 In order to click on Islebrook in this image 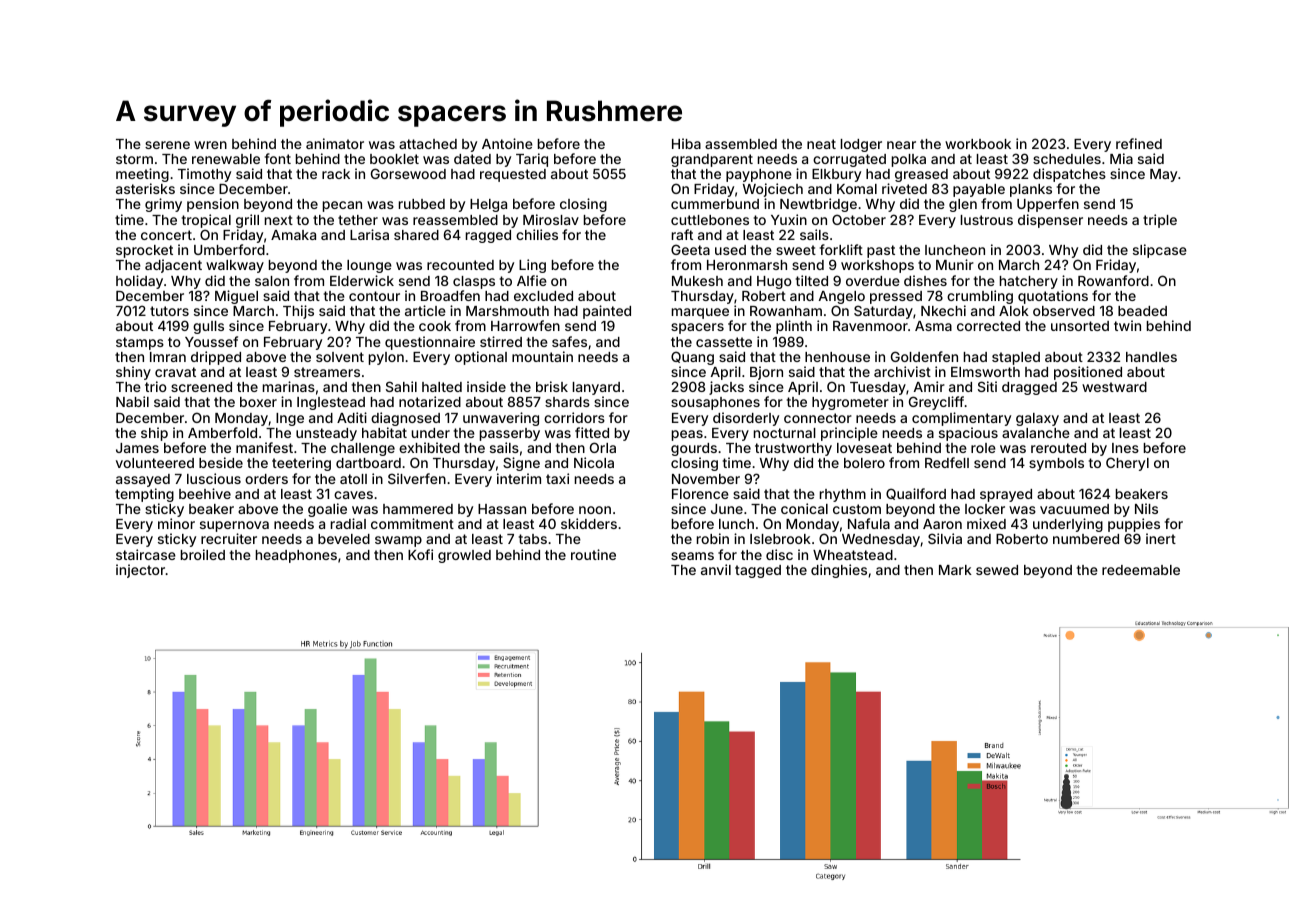, I will do `click(780, 539)`.
